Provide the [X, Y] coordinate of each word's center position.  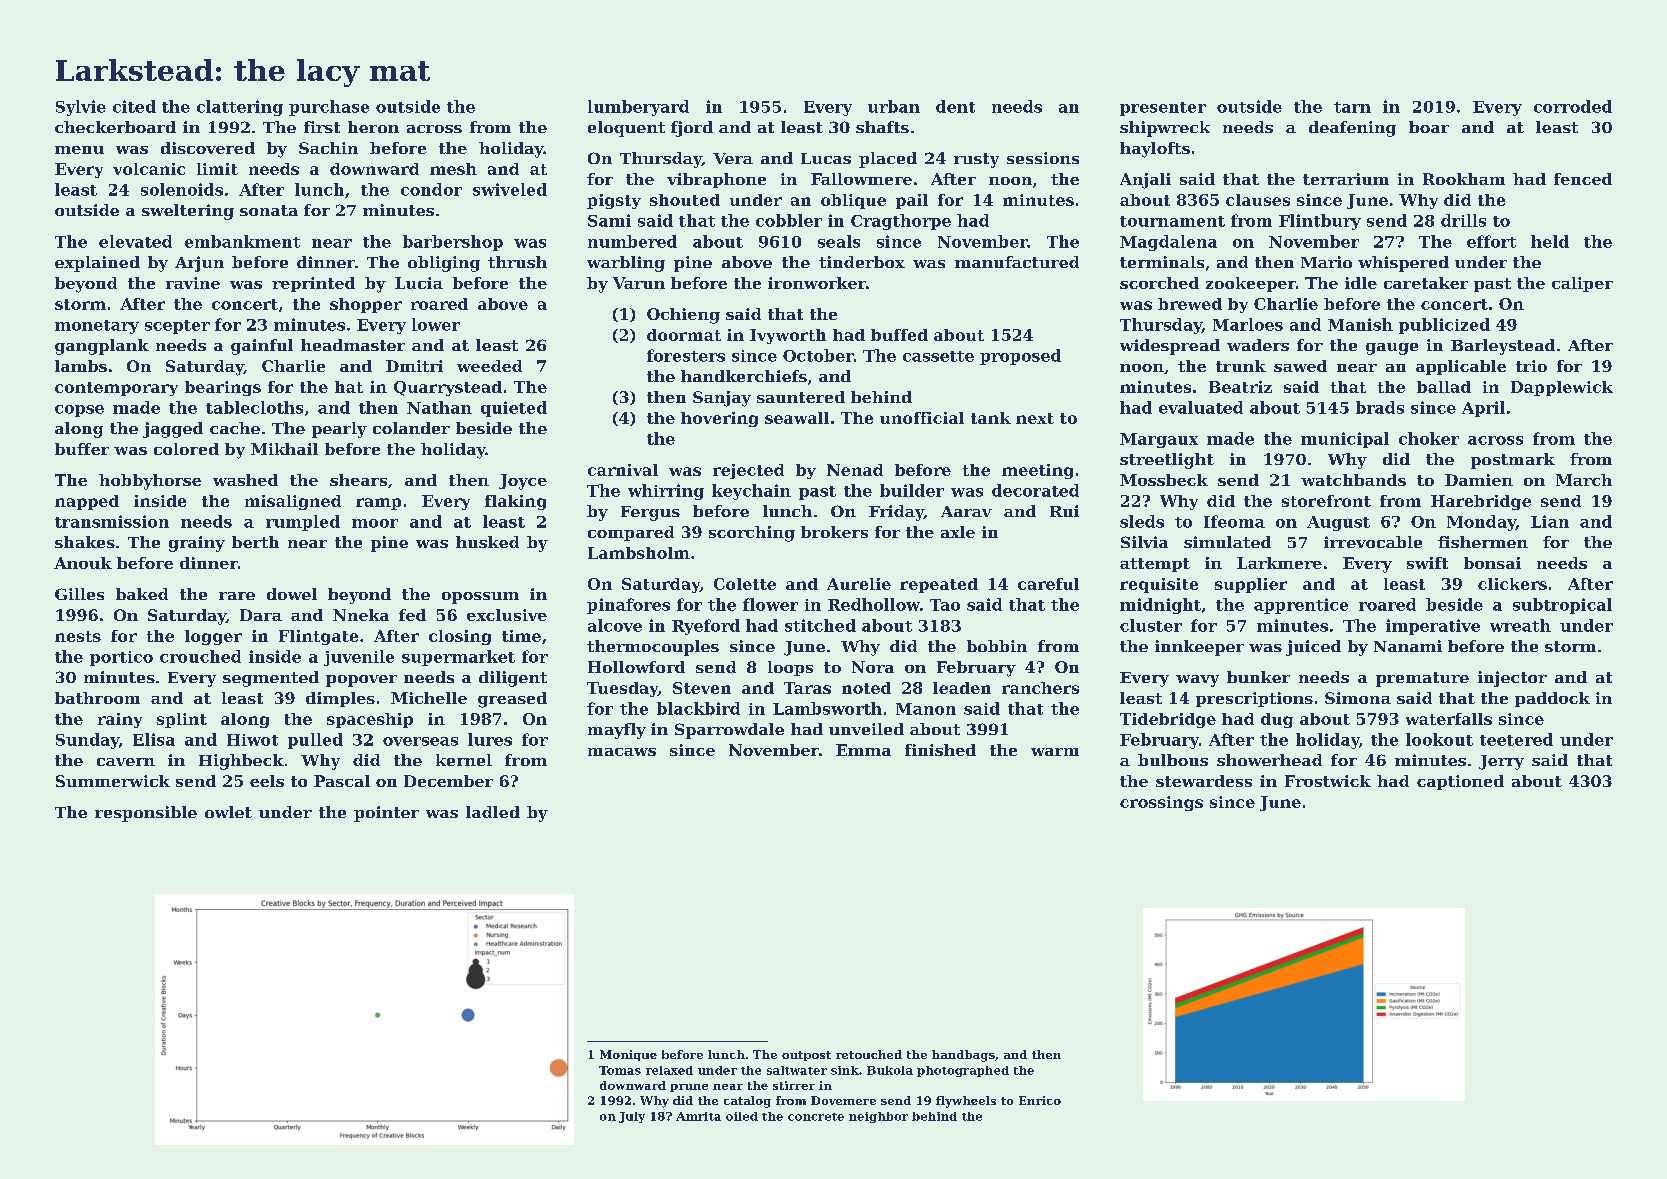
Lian [1550, 521]
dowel [292, 594]
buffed [899, 335]
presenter [1163, 109]
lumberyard [638, 108]
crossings [1161, 803]
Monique [628, 1055]
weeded [489, 366]
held [1550, 241]
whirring [666, 492]
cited [134, 106]
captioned [1460, 782]
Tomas [620, 1070]
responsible [146, 814]
